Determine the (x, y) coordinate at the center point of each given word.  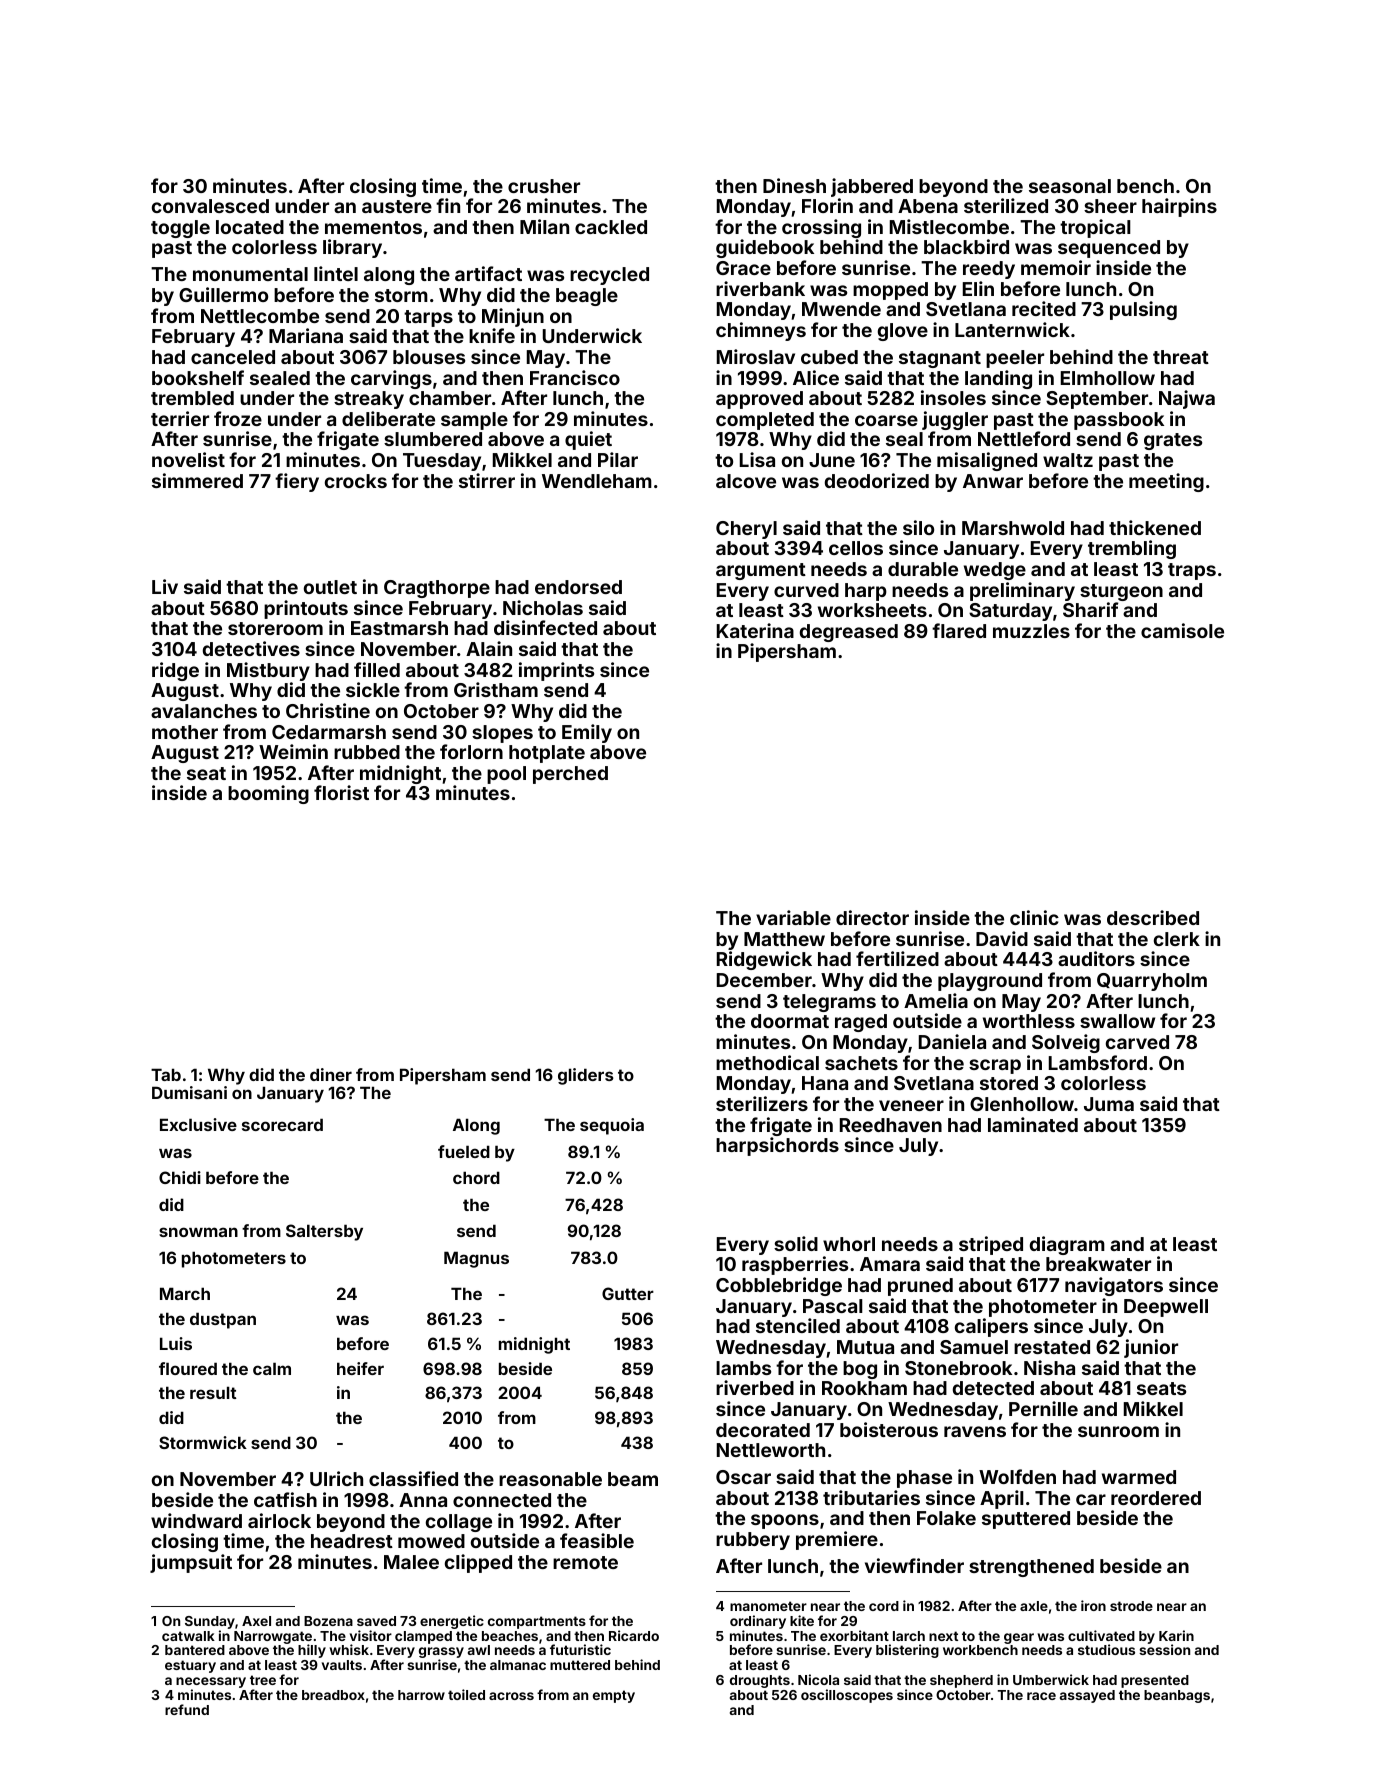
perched (570, 775)
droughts (760, 1681)
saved (376, 1621)
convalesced (210, 206)
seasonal (1070, 186)
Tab (166, 1074)
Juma (1109, 1104)
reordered (1156, 1498)
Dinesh (794, 185)
